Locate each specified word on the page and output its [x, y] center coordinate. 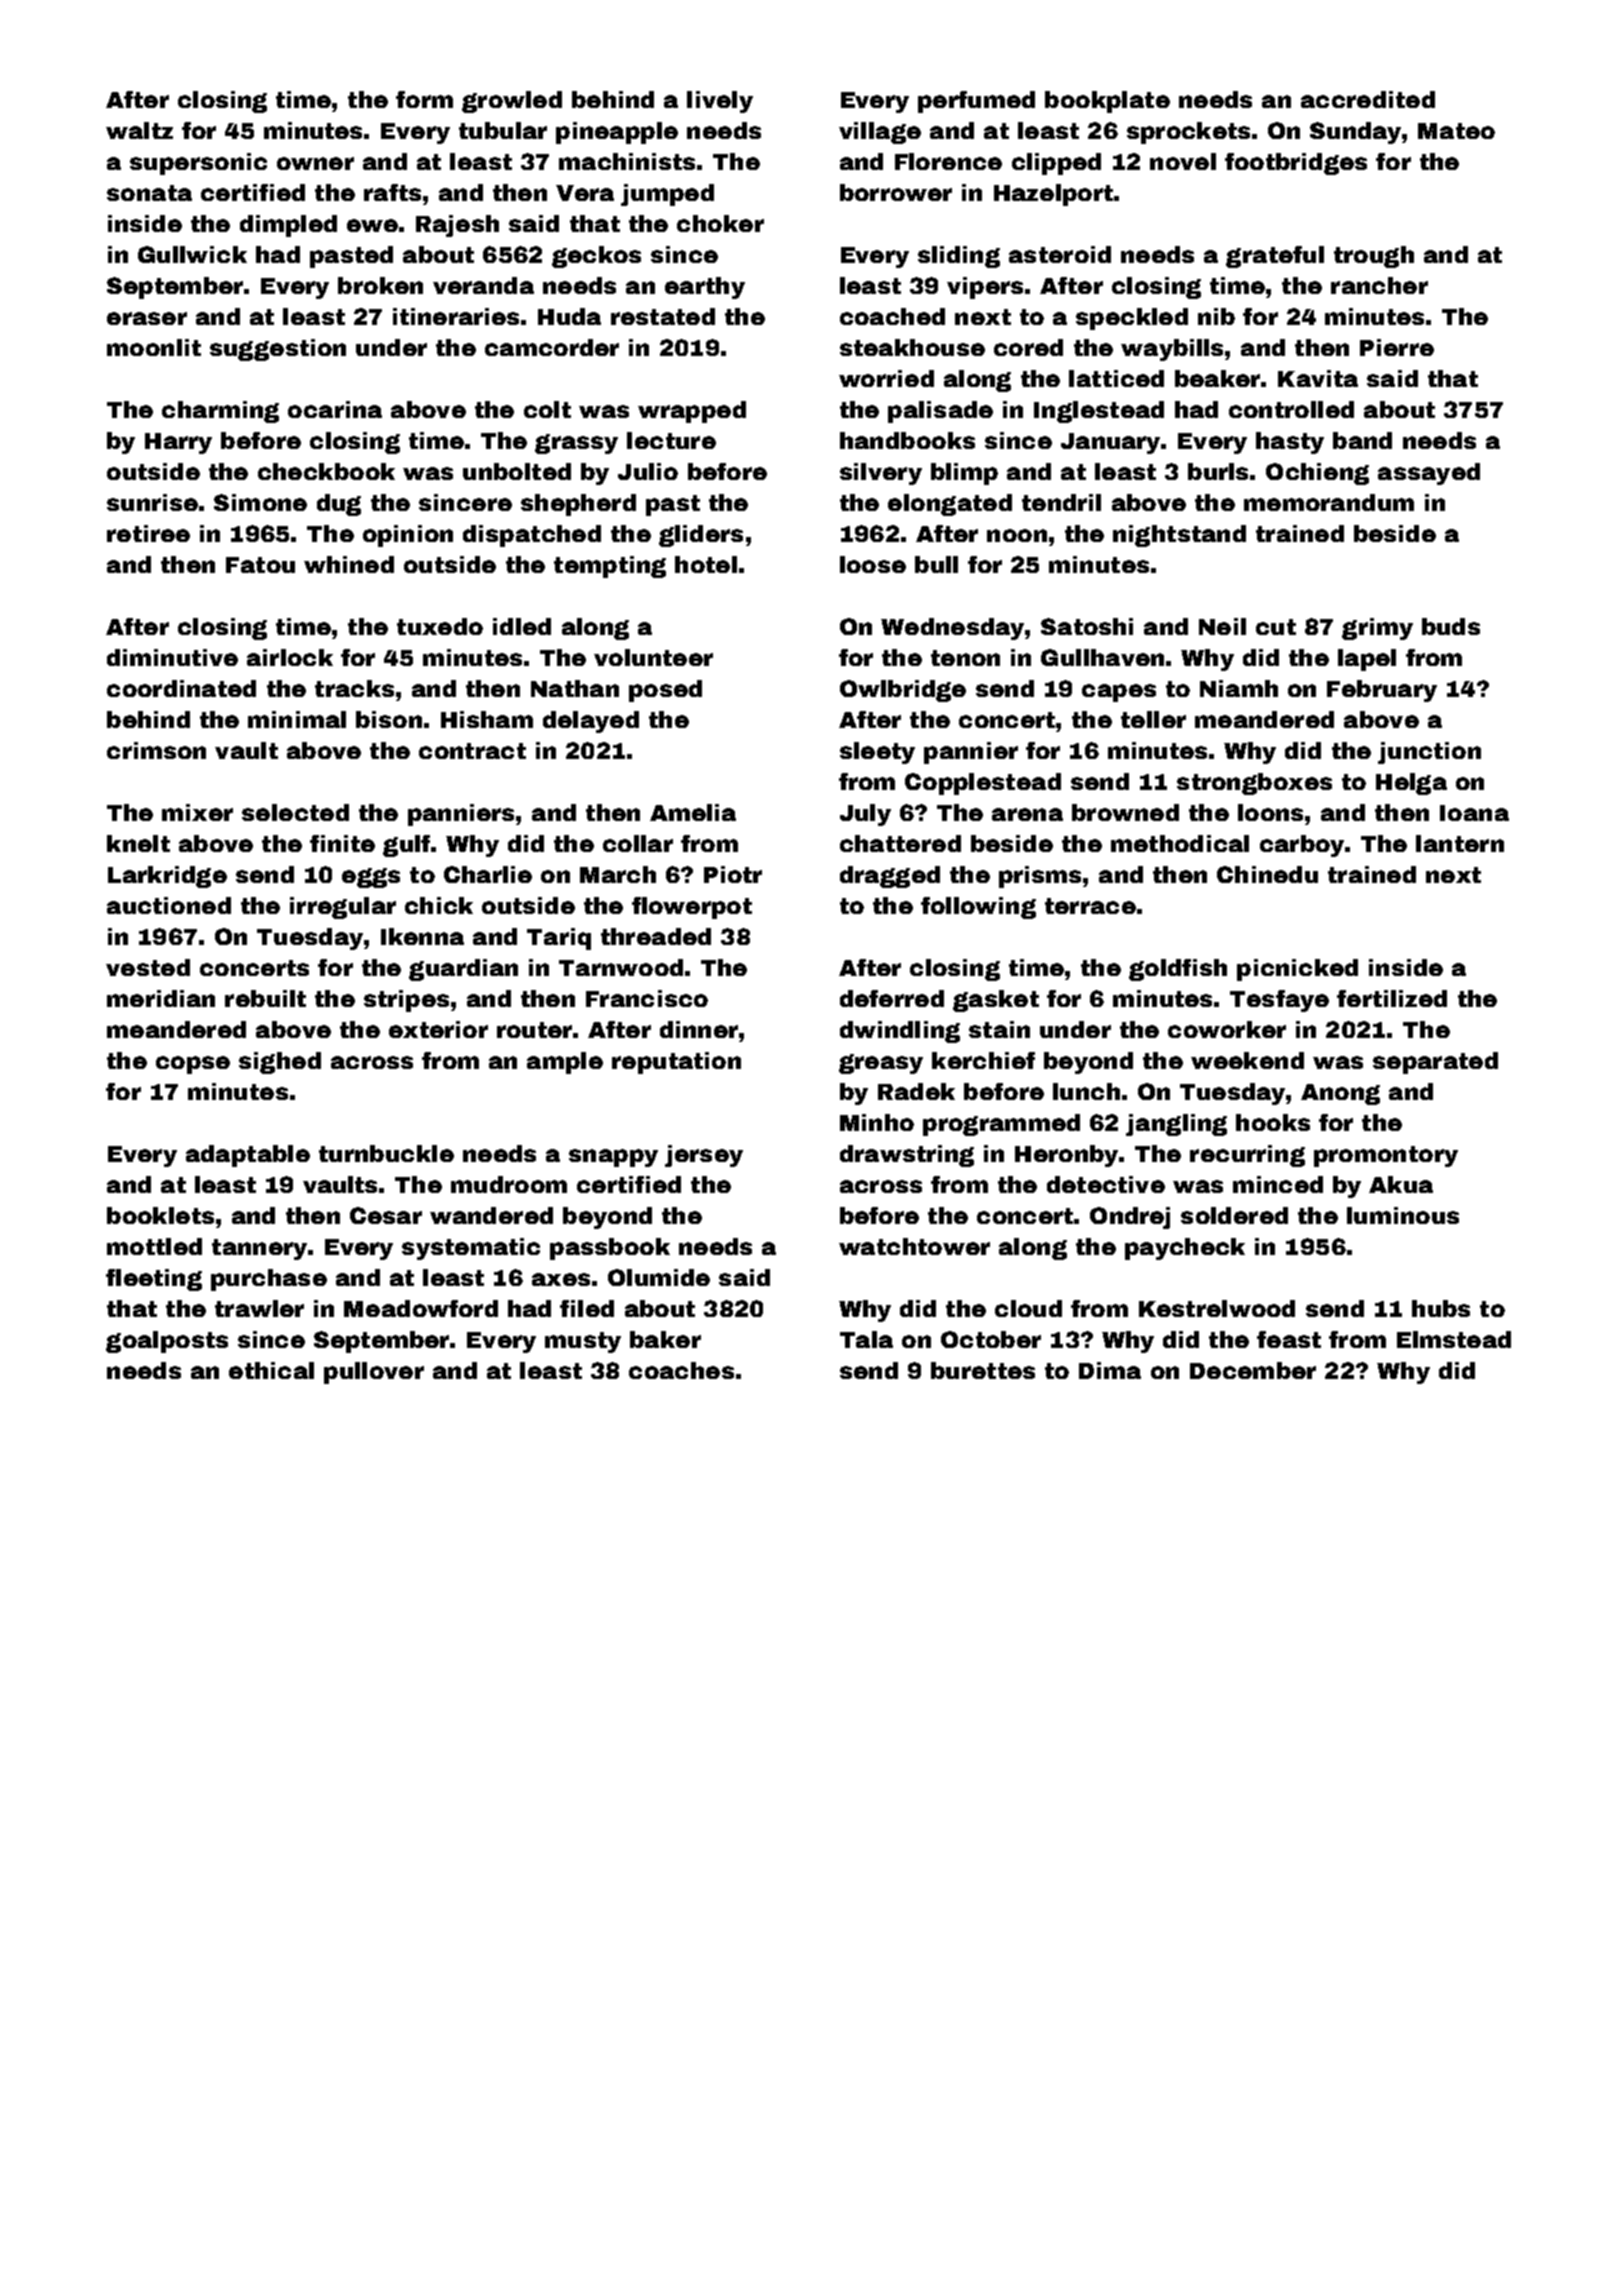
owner [315, 163]
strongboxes [1254, 784]
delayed [591, 722]
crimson [156, 750]
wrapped [692, 412]
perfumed [976, 102]
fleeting [154, 1280]
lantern [1460, 843]
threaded [656, 936]
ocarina [335, 409]
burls [1218, 471]
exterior [438, 1029]
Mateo [1456, 131]
